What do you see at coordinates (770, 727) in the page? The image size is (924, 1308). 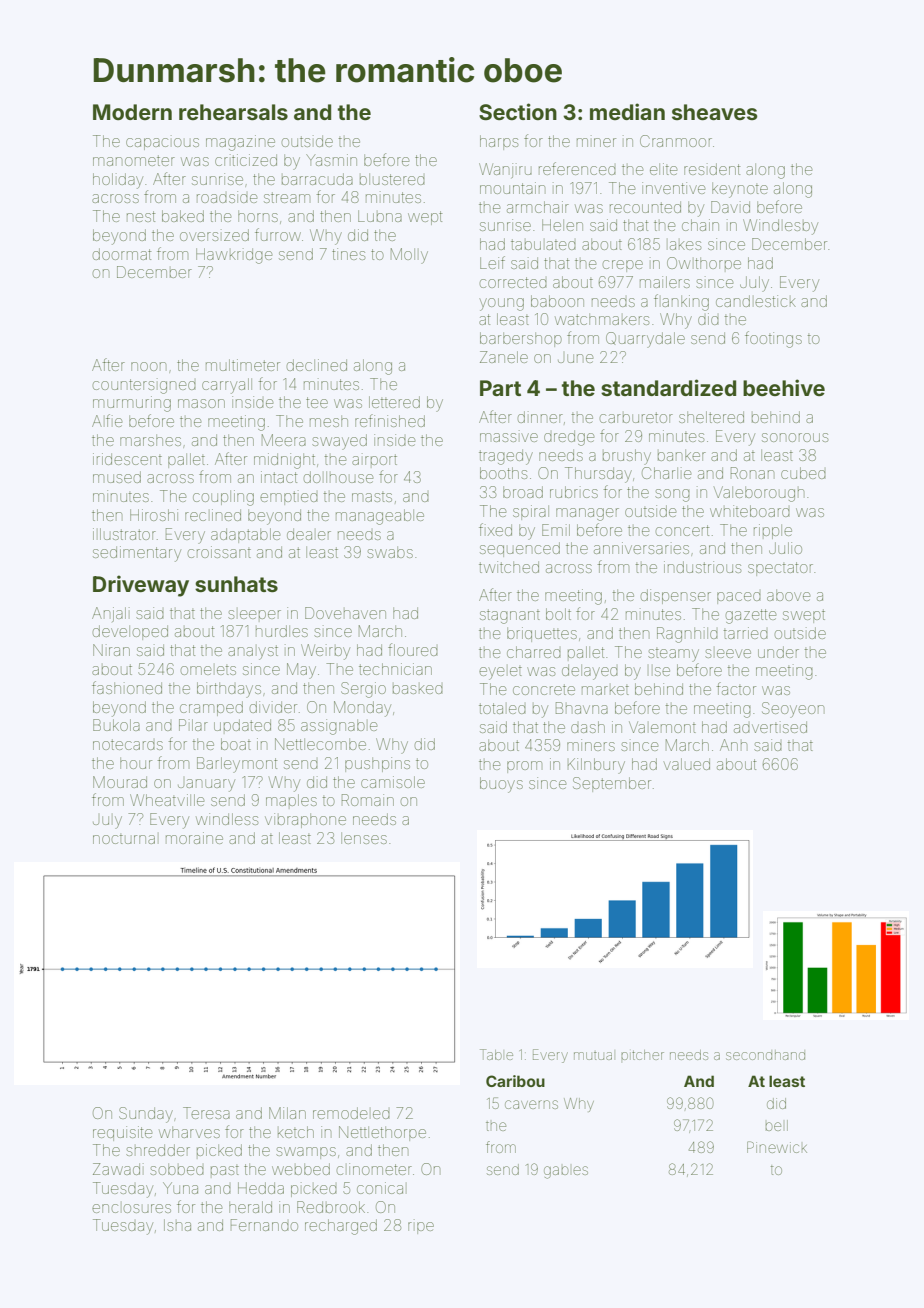 I see `advertised` at bounding box center [770, 727].
